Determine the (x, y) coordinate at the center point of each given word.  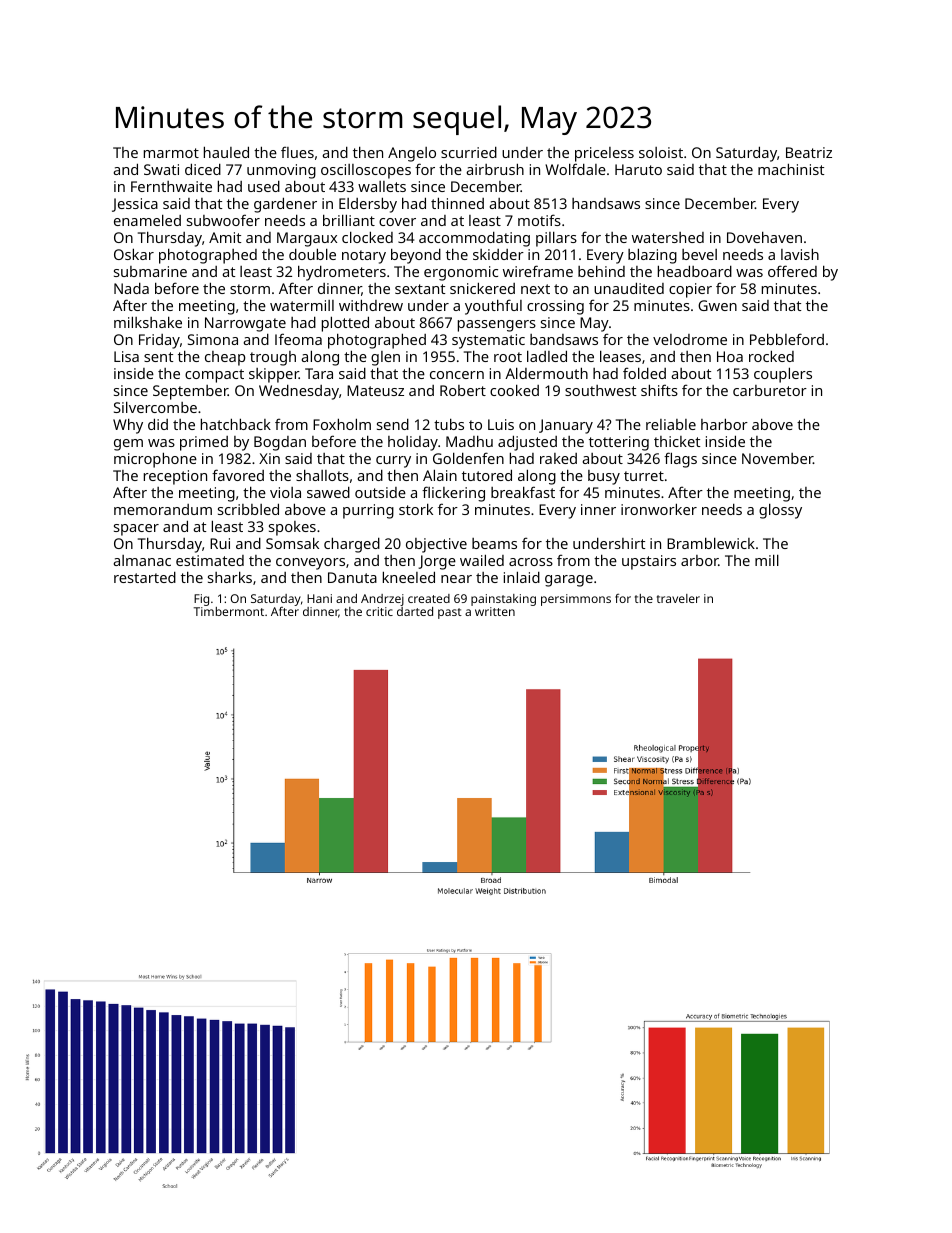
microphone (155, 460)
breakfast (523, 492)
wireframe (538, 271)
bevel (699, 254)
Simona (213, 339)
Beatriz (809, 152)
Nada (131, 288)
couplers (783, 375)
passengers (497, 326)
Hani (319, 598)
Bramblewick (711, 543)
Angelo (412, 154)
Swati (161, 169)
